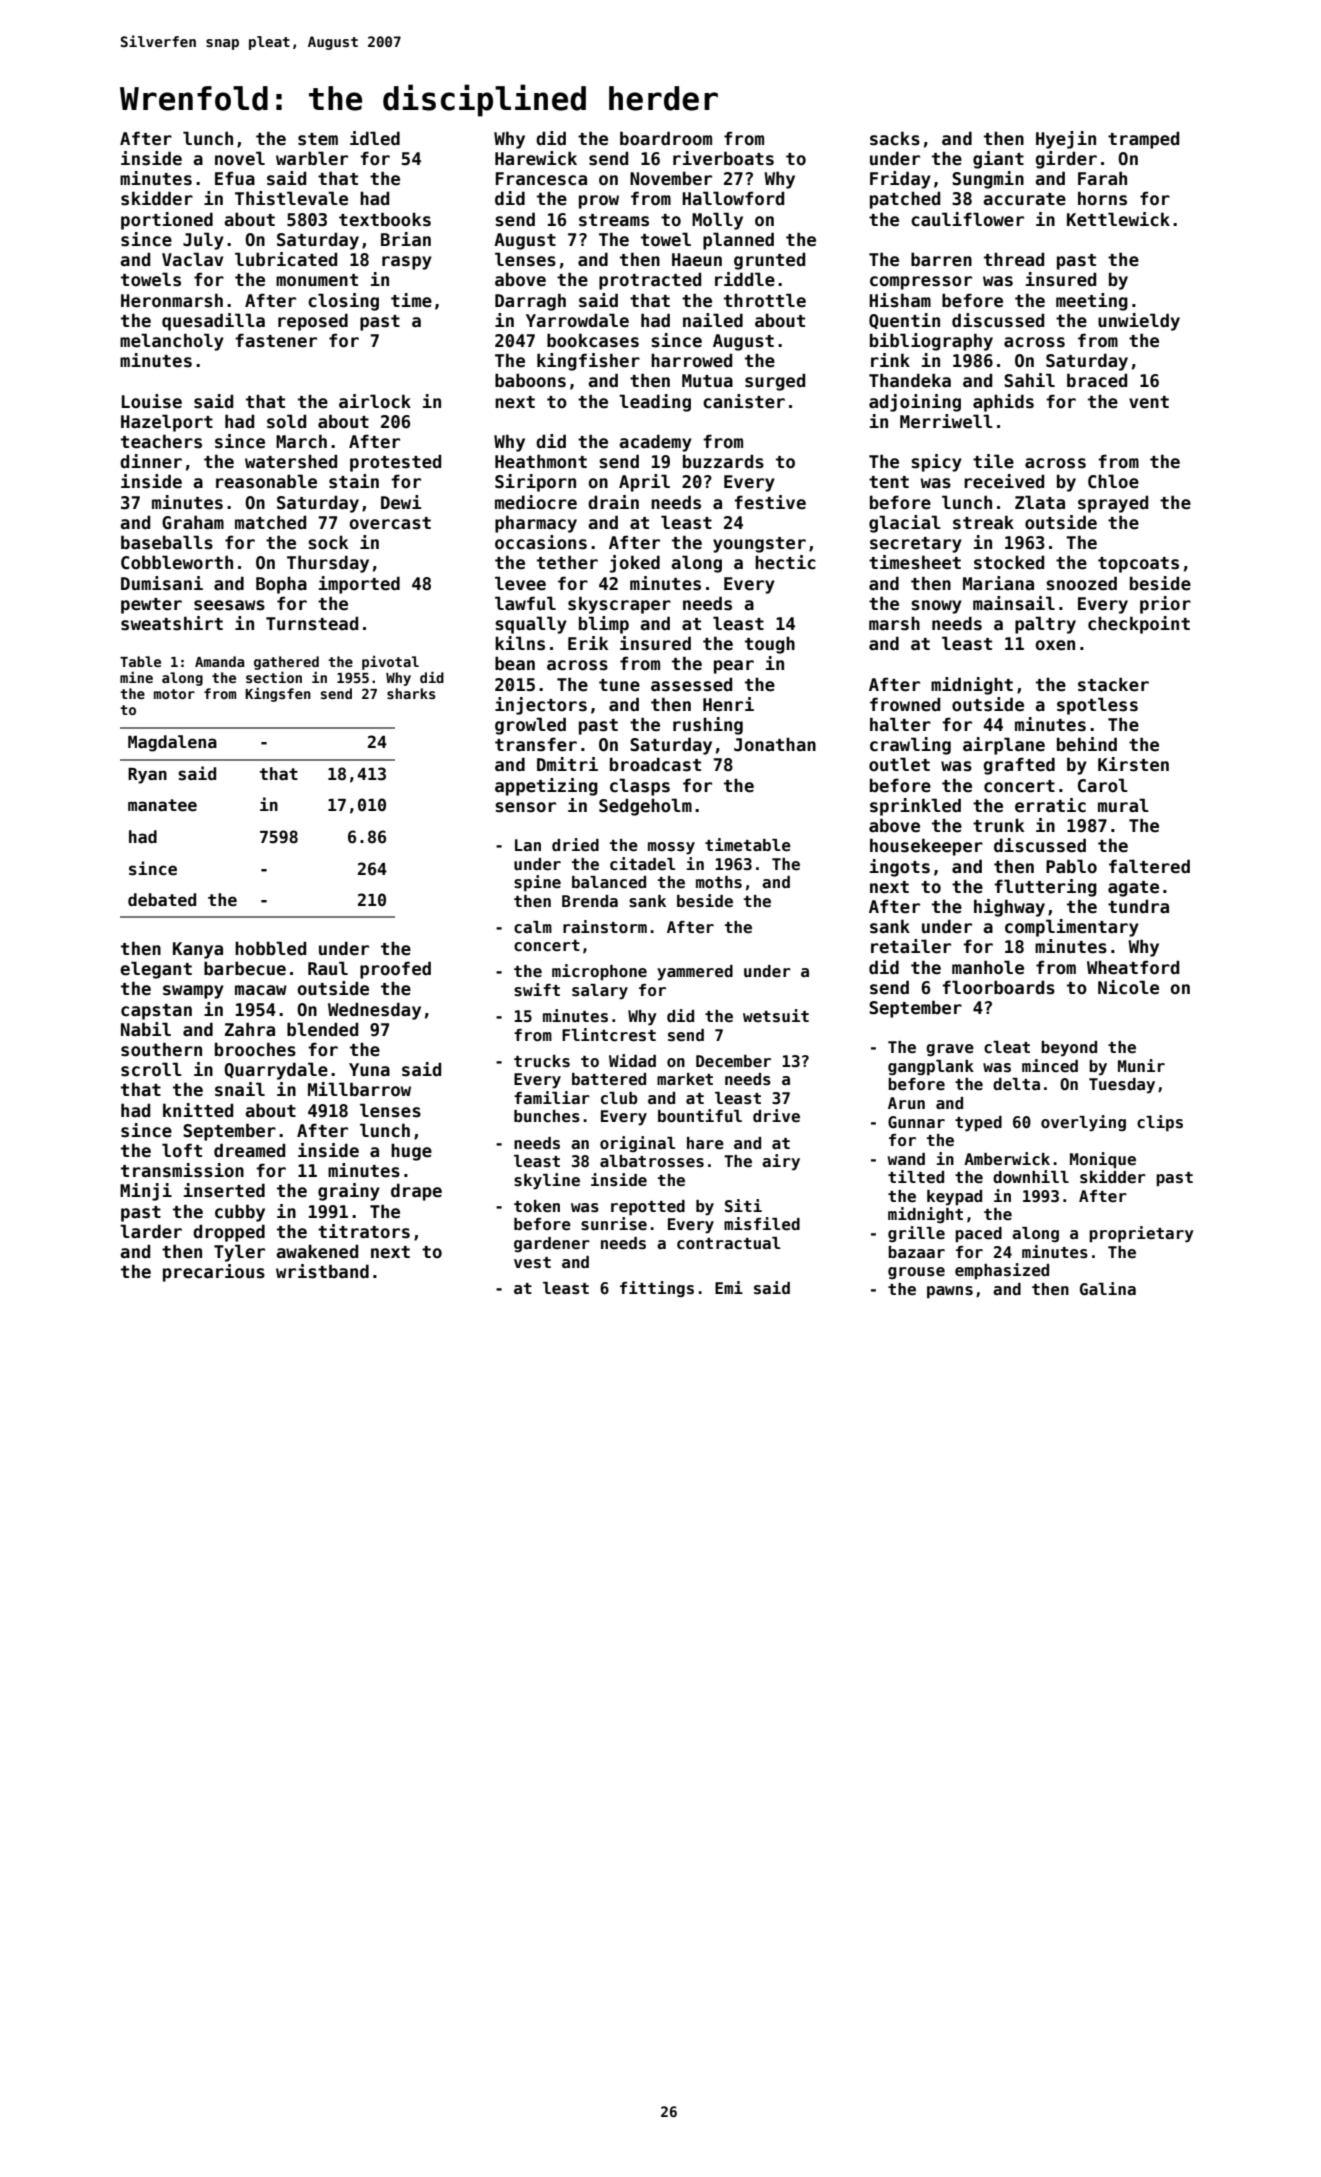  Describe the element at coordinates (328, 542) in the image. I see `sock` at that location.
